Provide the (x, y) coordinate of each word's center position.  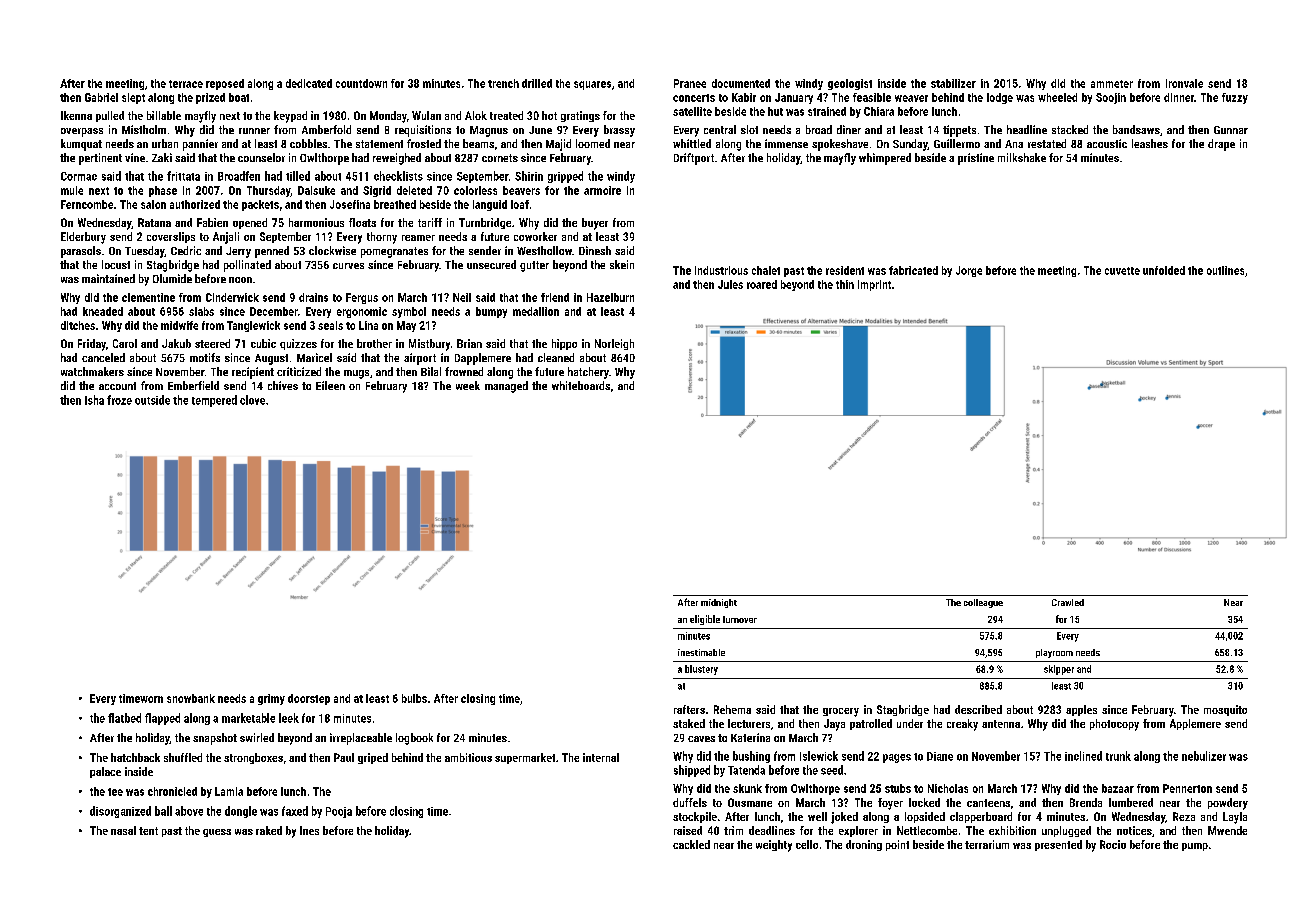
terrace (186, 84)
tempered (214, 401)
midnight (719, 603)
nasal (123, 830)
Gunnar (1231, 130)
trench (503, 83)
